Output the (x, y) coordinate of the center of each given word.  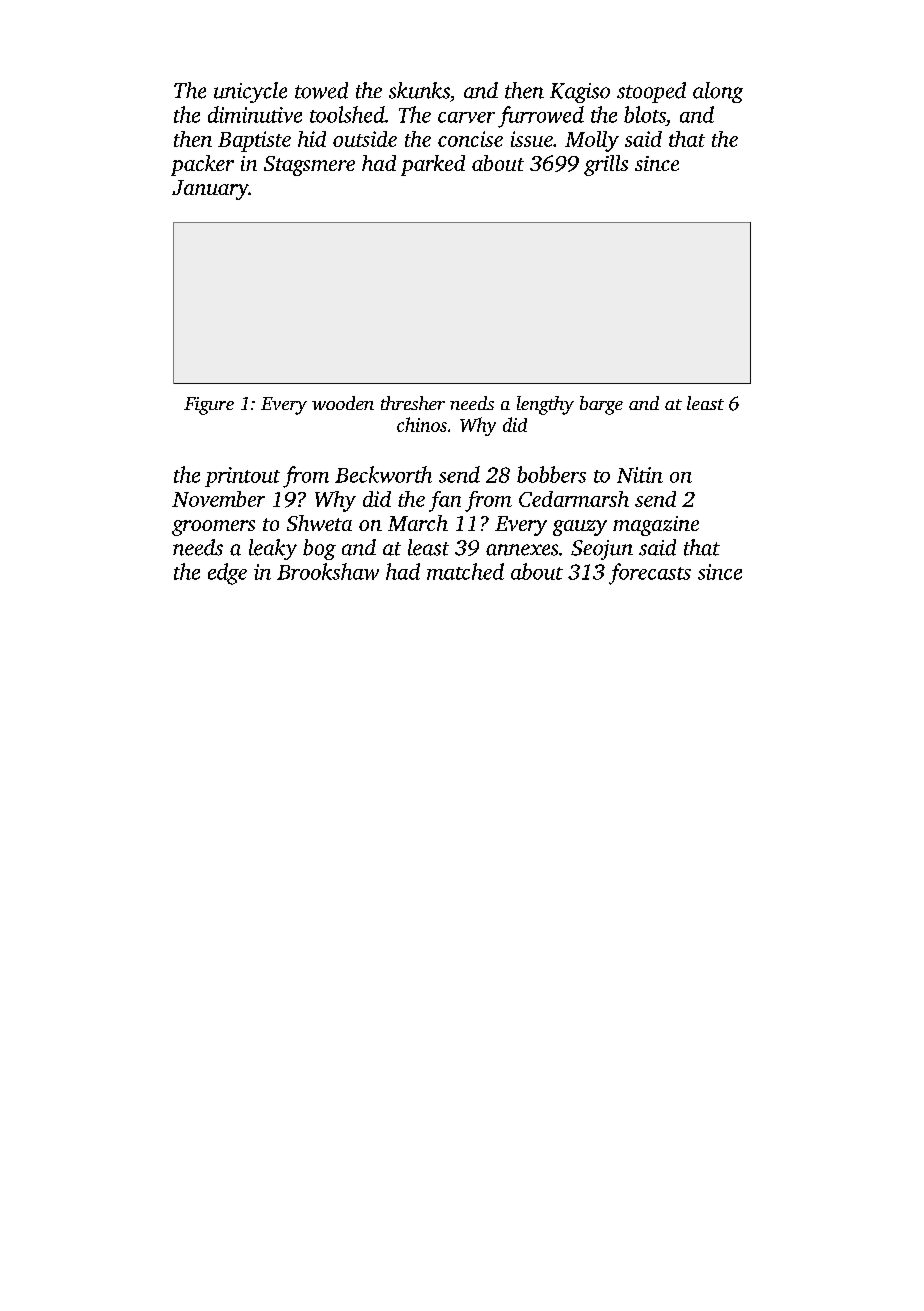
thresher (413, 403)
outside (365, 139)
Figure (209, 406)
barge (601, 405)
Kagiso (580, 93)
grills (606, 165)
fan (445, 501)
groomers (213, 528)
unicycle (250, 92)
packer (202, 165)
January (210, 190)
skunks (419, 90)
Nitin (640, 475)
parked (433, 165)
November (218, 499)
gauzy (580, 528)
